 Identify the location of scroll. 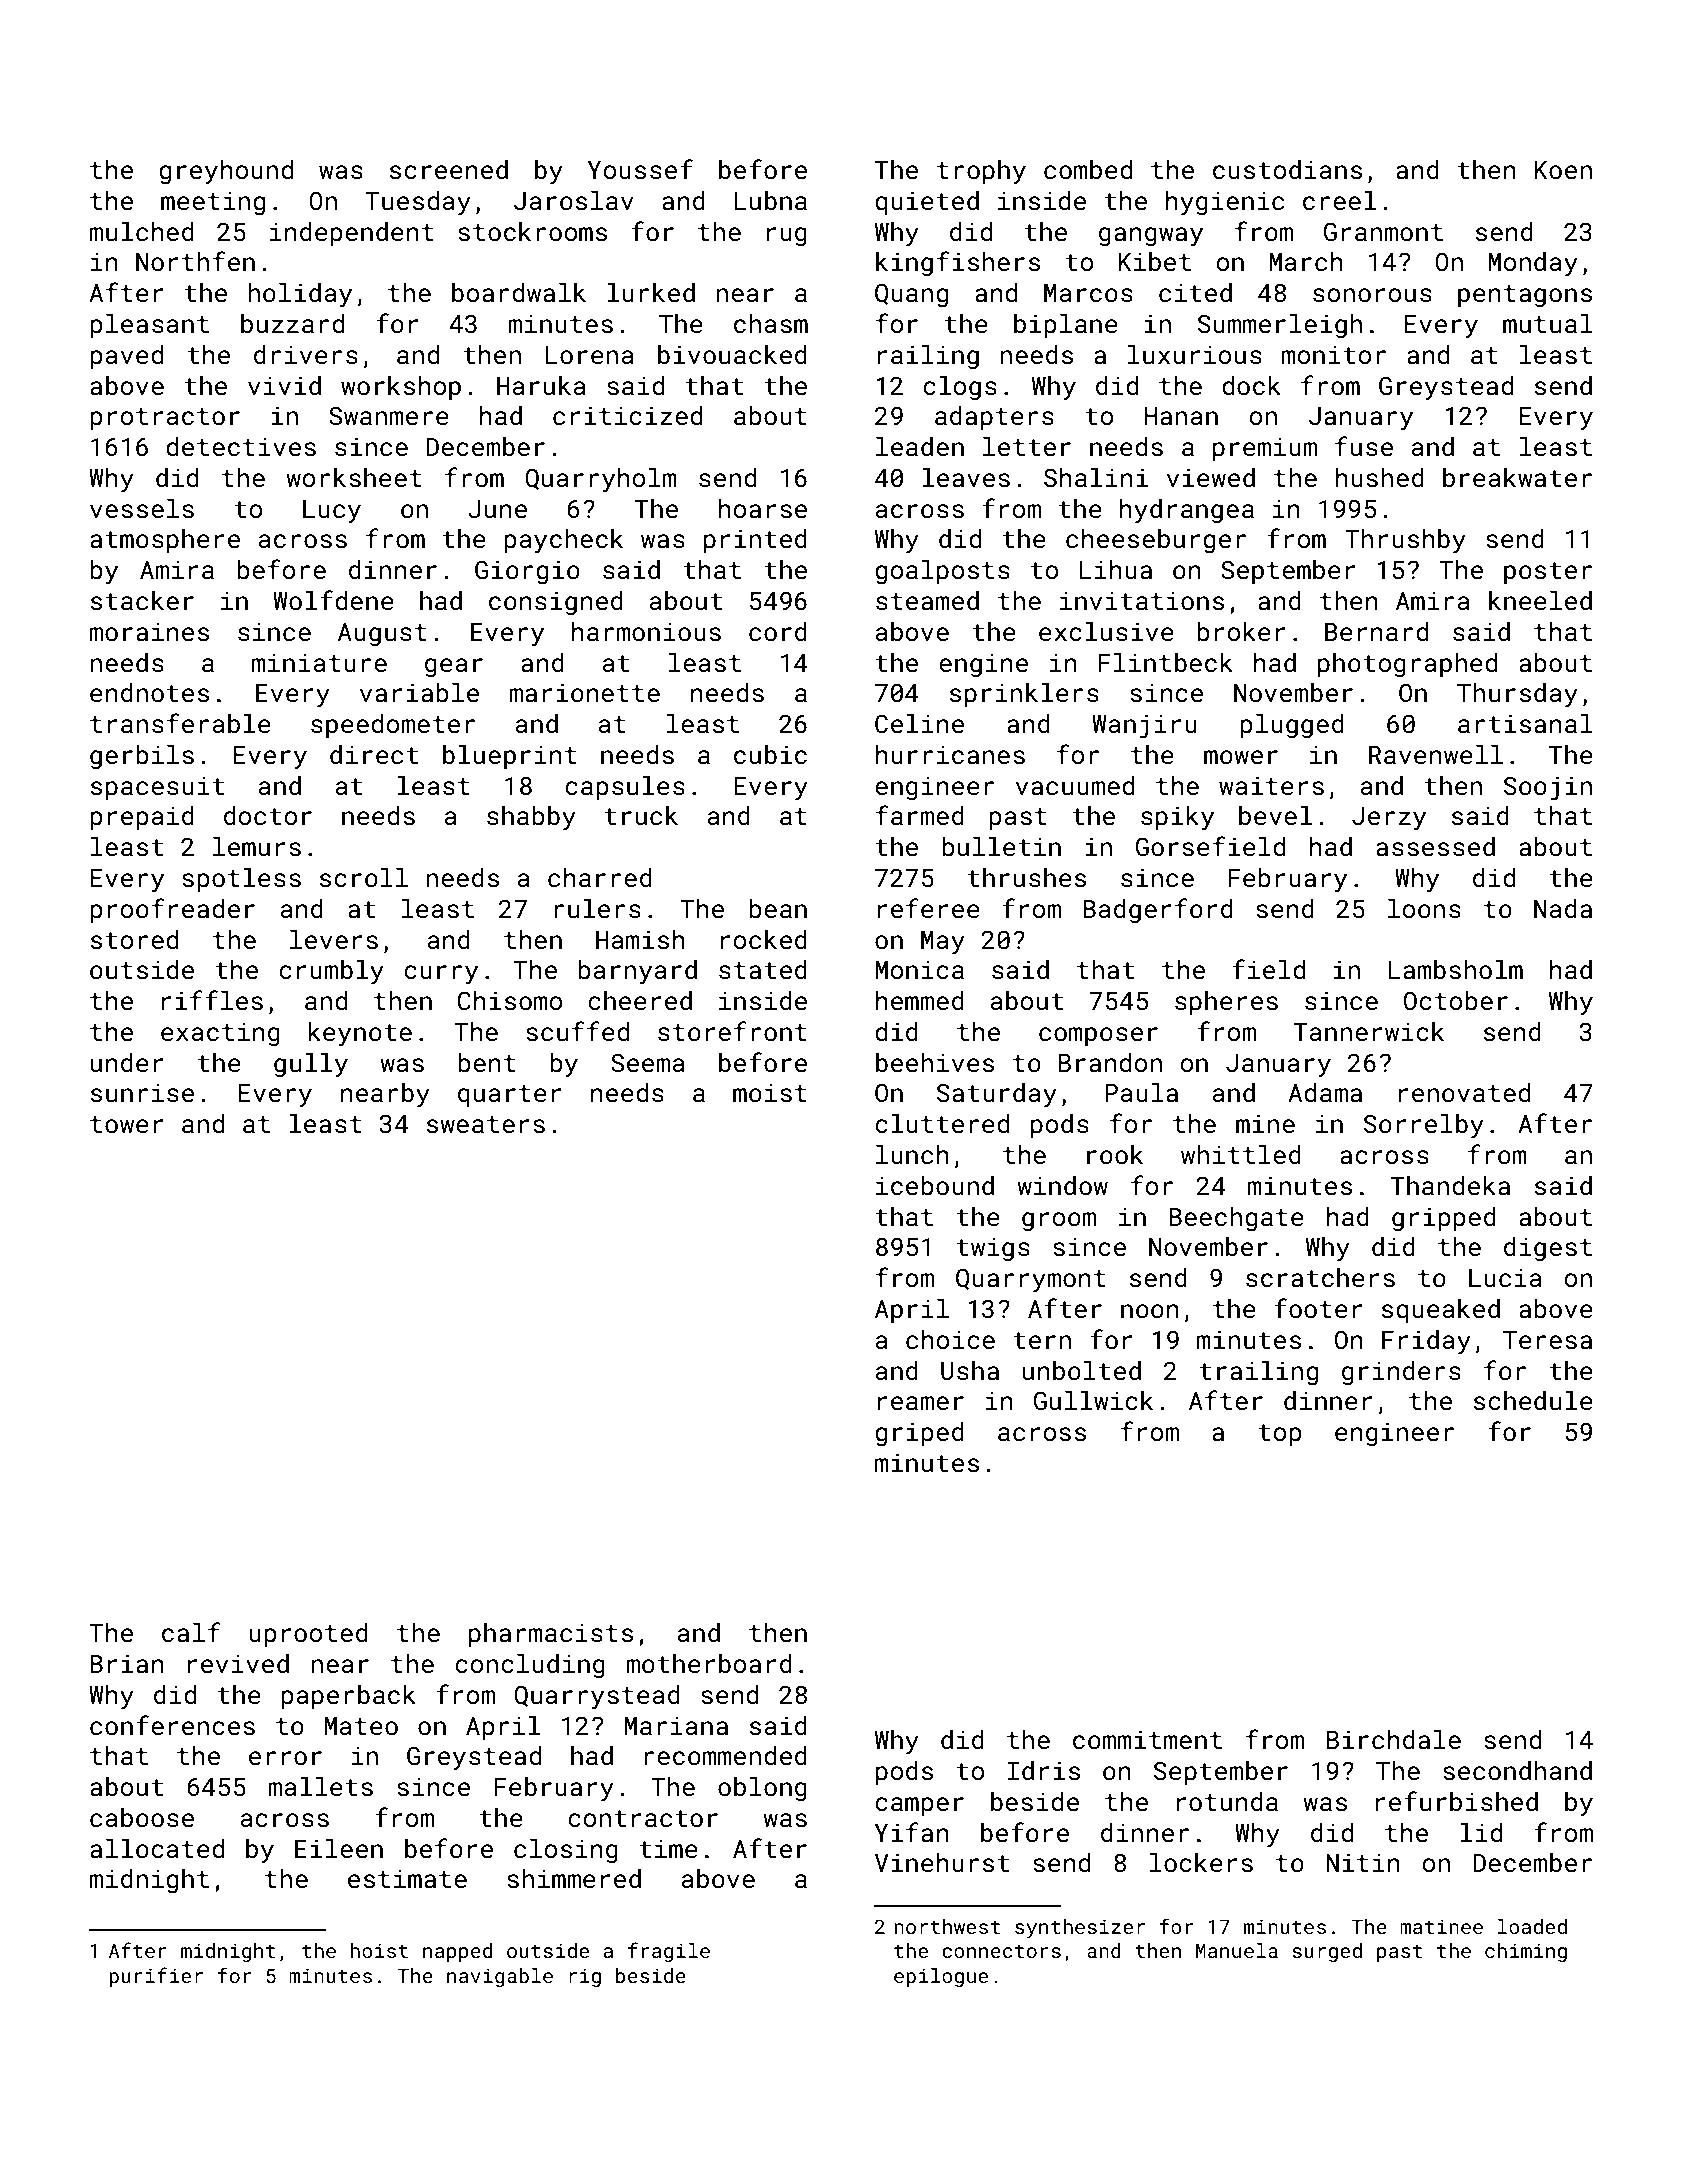
(364, 878).
